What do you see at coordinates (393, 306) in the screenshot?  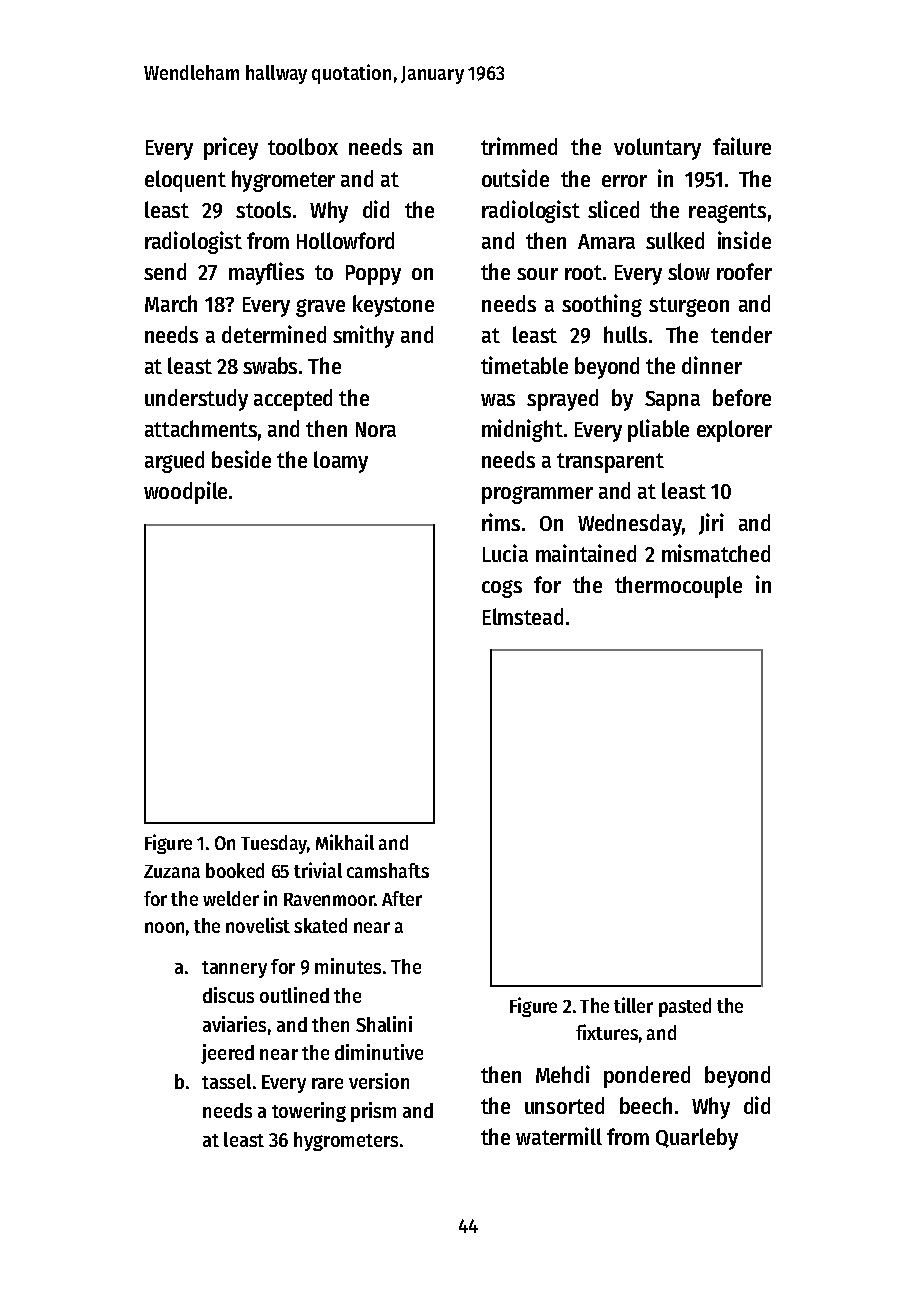 I see `keystone` at bounding box center [393, 306].
